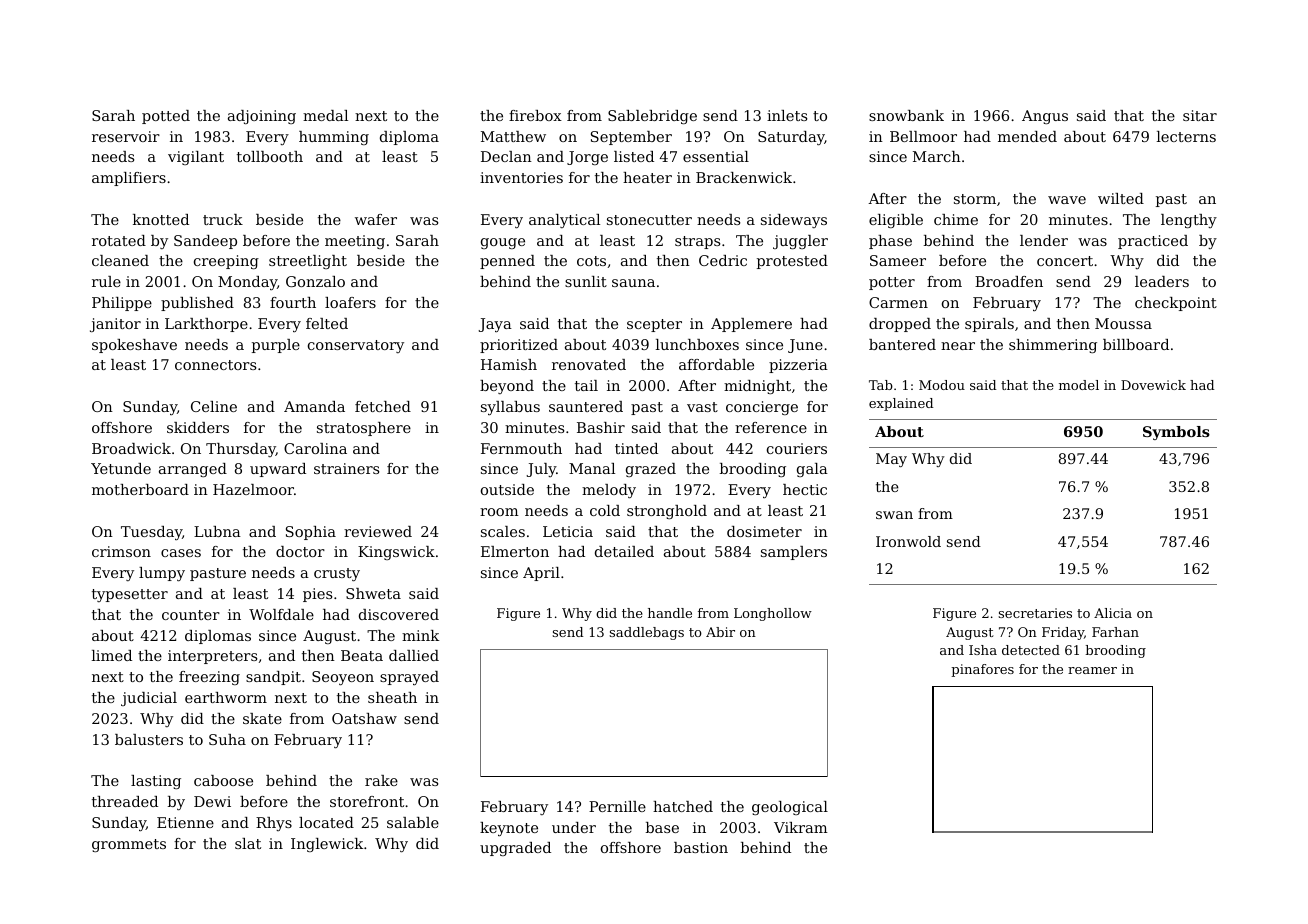 The image size is (1308, 924). I want to click on room, so click(499, 512).
